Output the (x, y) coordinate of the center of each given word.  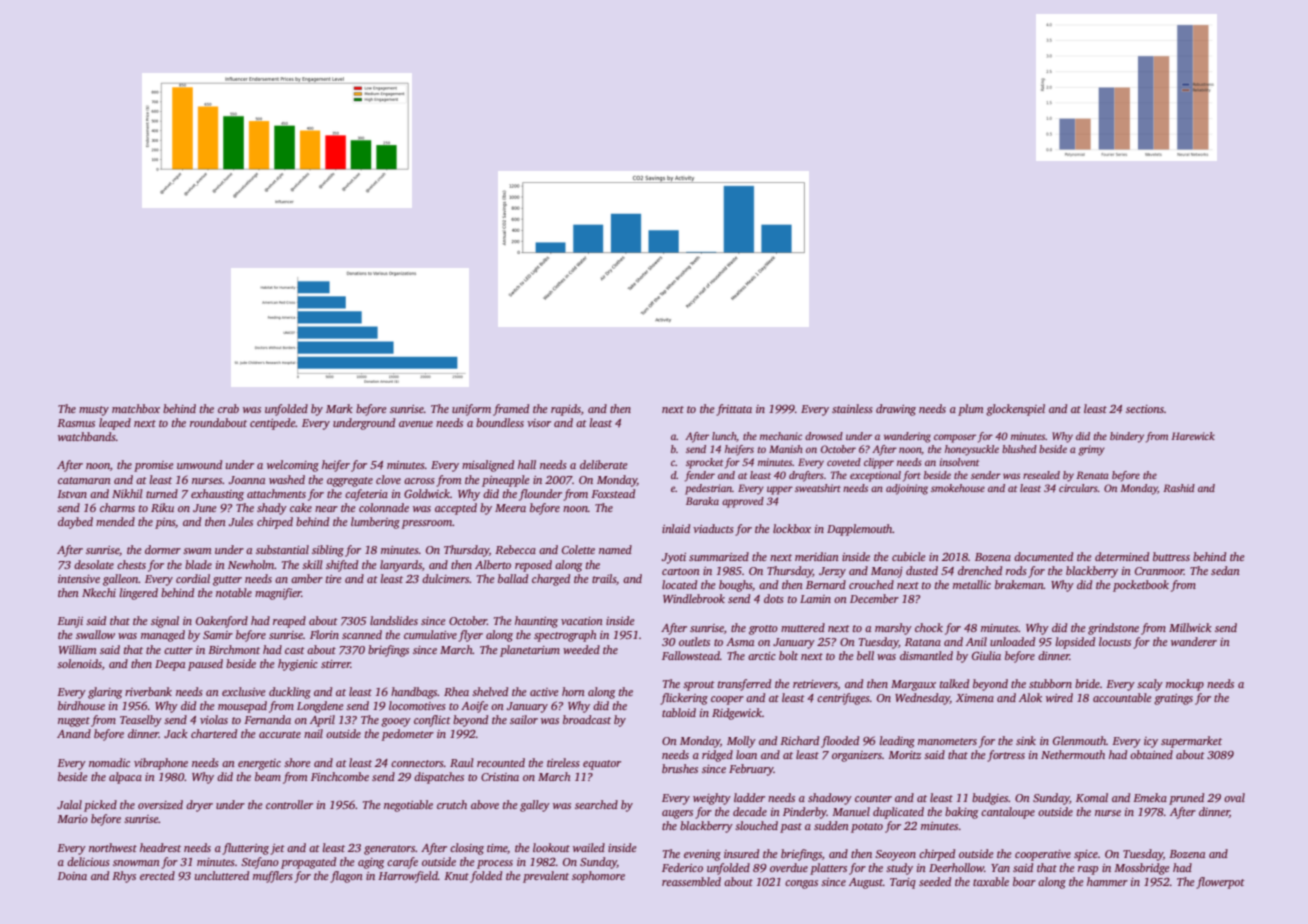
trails (604, 578)
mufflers (273, 877)
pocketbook (1141, 586)
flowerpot (1220, 883)
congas (801, 884)
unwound (199, 464)
